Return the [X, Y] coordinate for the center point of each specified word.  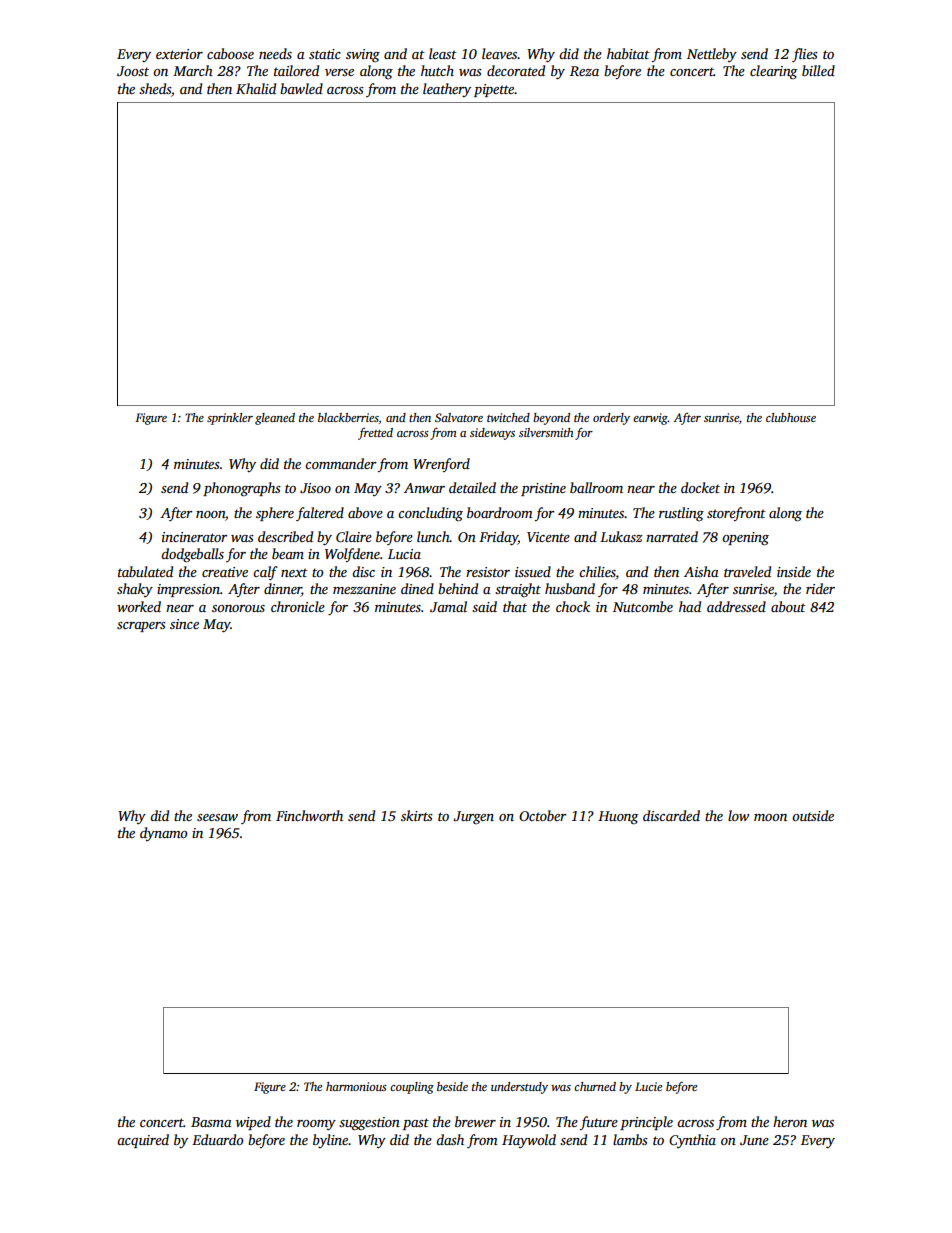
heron [790, 1121]
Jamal [448, 606]
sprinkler [230, 419]
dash [450, 1139]
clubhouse [791, 417]
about [788, 606]
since [184, 624]
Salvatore [459, 417]
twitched [508, 417]
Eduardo [217, 1139]
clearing [773, 72]
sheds [155, 88]
